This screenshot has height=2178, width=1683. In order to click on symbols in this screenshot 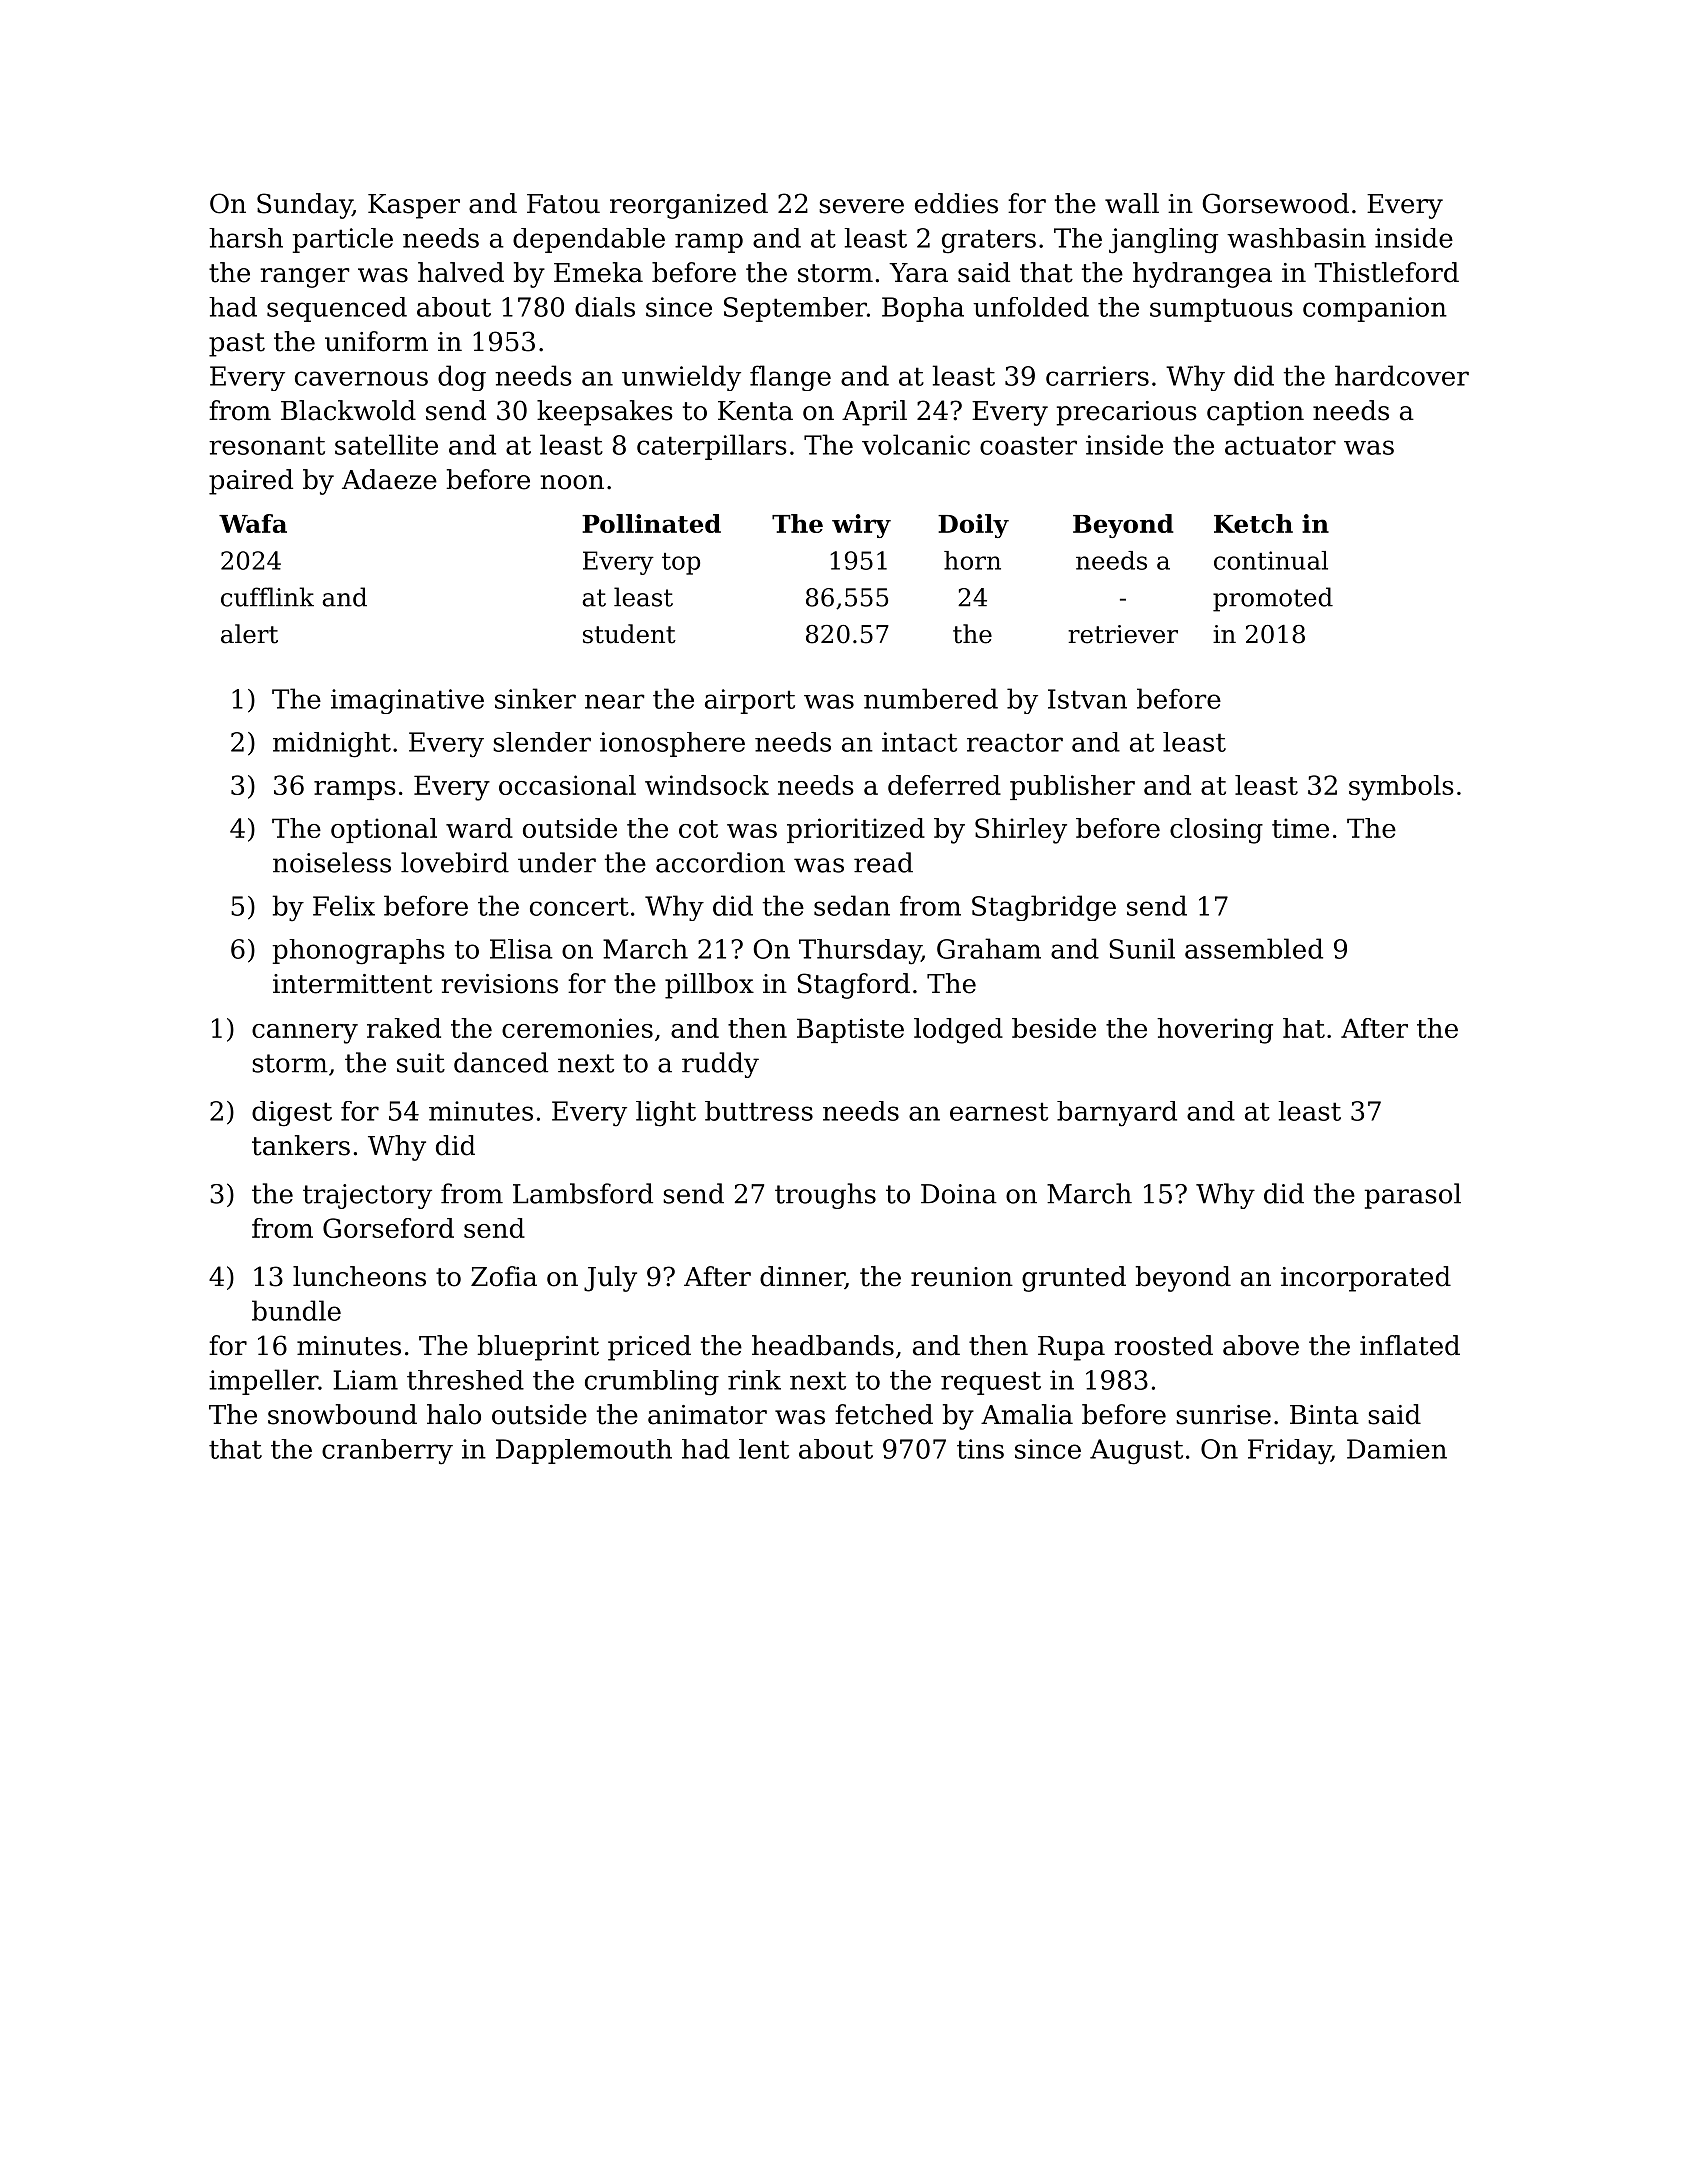, I will do `click(1401, 788)`.
